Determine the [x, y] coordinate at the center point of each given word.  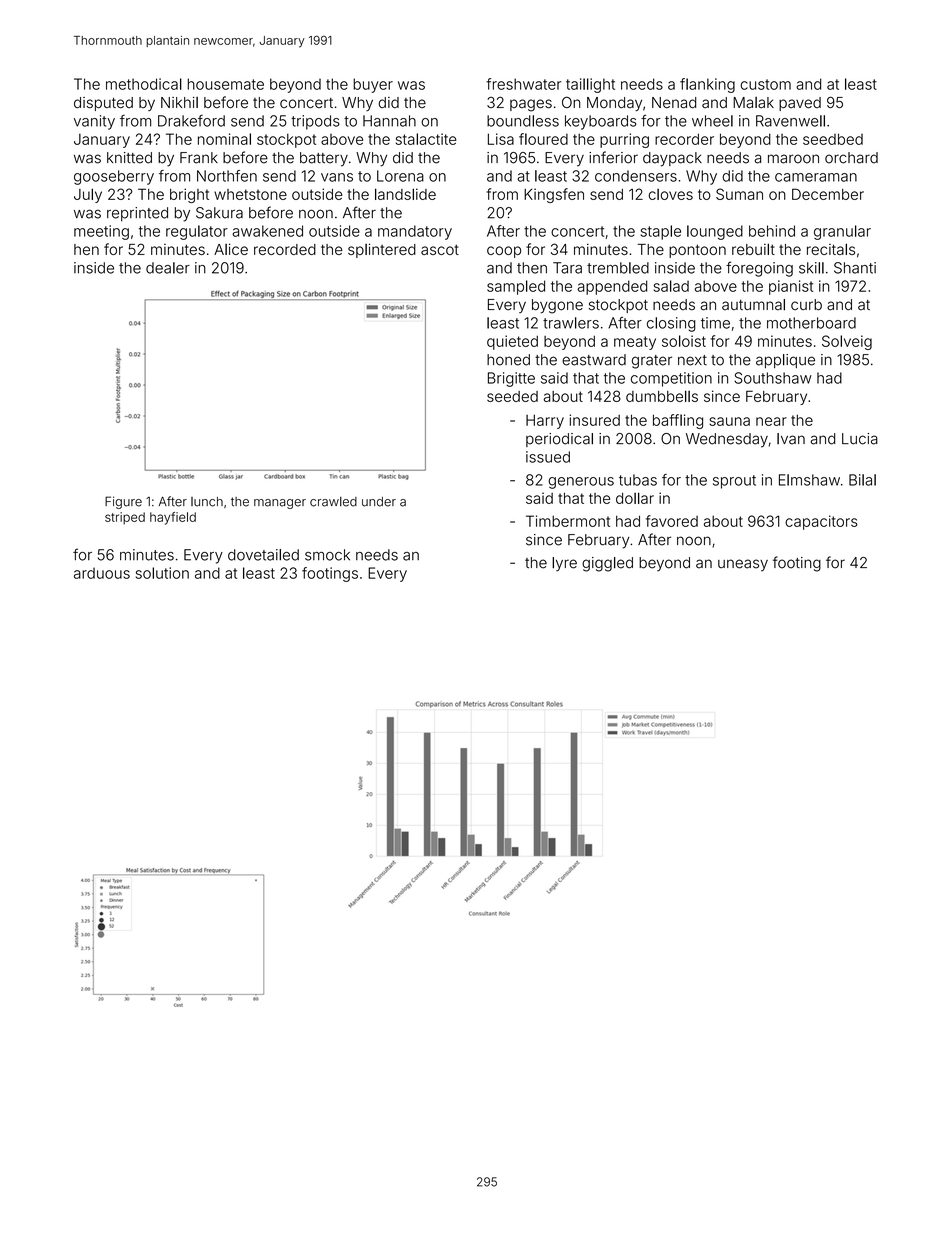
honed [508, 360]
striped [125, 518]
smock [327, 555]
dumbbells [662, 396]
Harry [545, 421]
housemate [226, 84]
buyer [373, 85]
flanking [707, 85]
